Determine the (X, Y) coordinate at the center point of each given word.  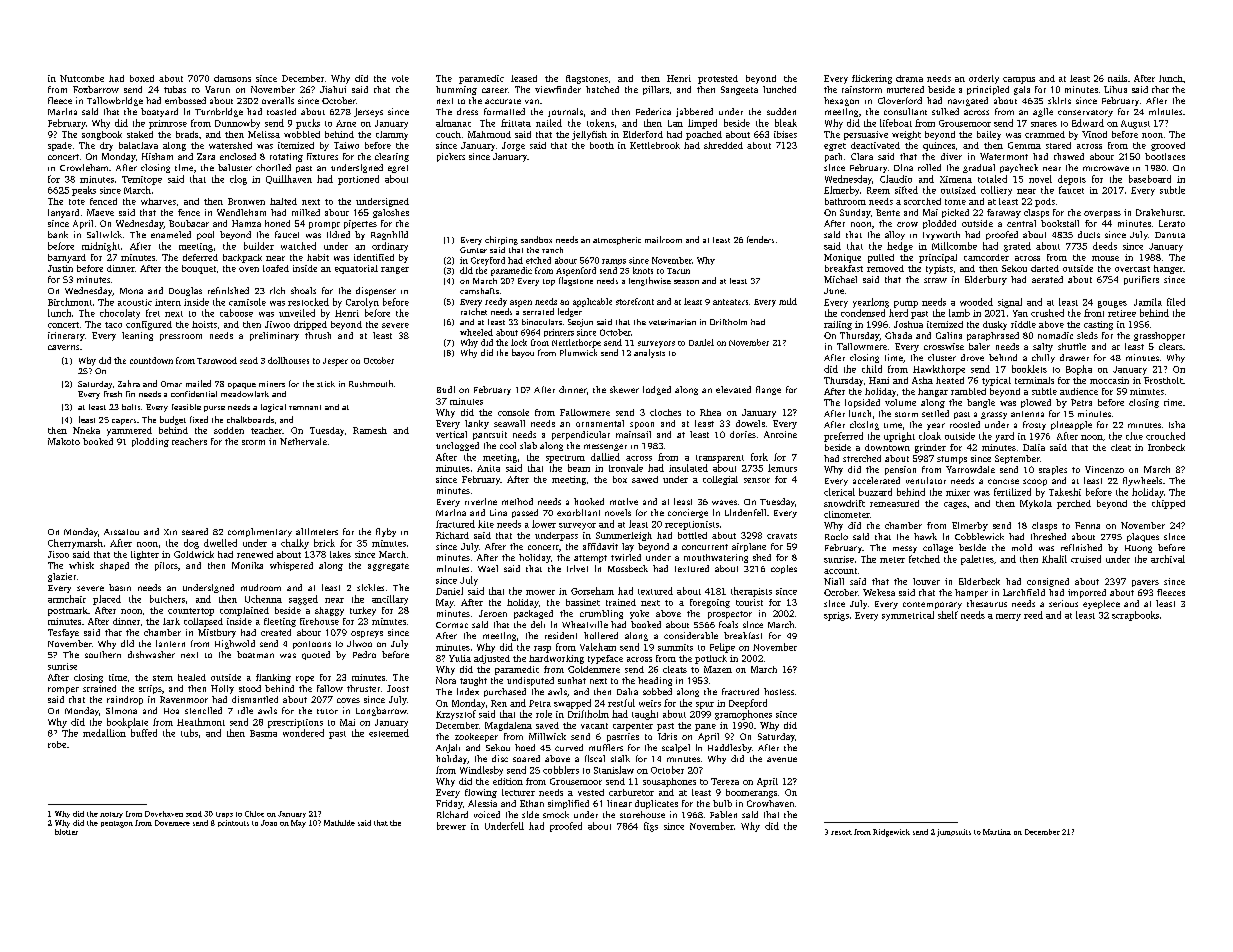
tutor (327, 711)
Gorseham (592, 591)
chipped (1168, 504)
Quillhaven (289, 179)
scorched (922, 201)
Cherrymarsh (75, 544)
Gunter (473, 250)
